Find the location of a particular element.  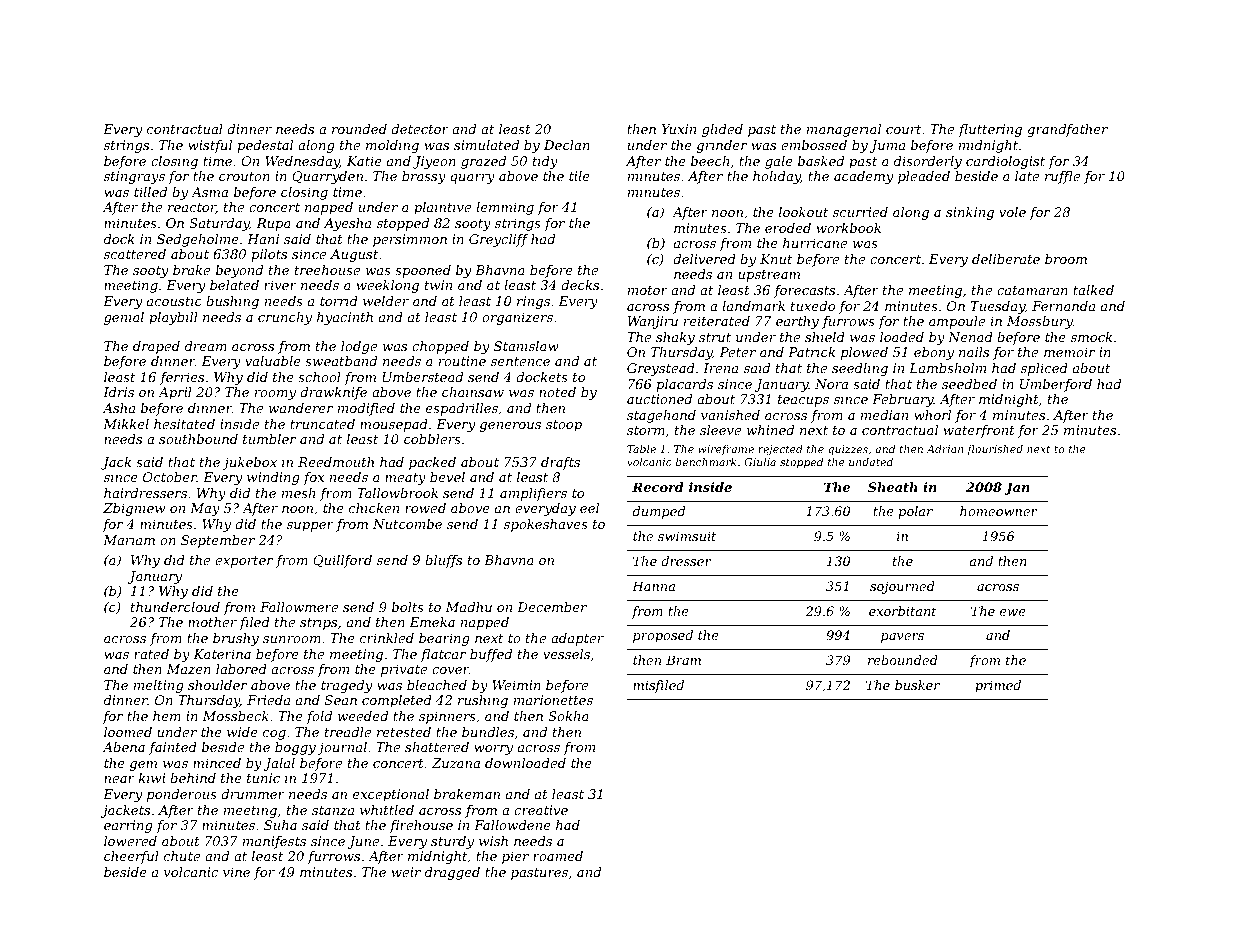

grandfather is located at coordinates (1067, 130).
